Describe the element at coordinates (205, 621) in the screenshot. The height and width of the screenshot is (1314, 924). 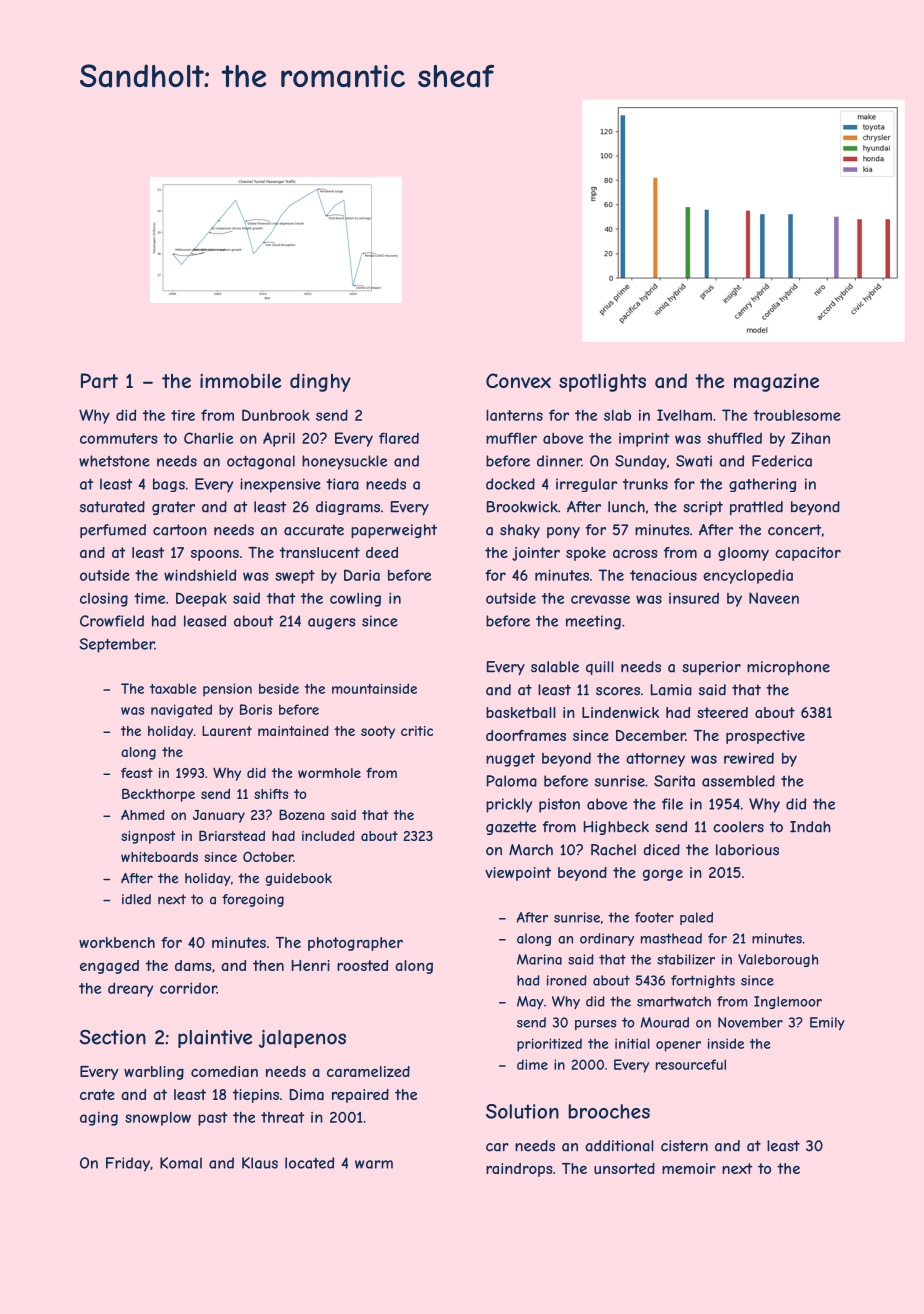
I see `leased` at that location.
